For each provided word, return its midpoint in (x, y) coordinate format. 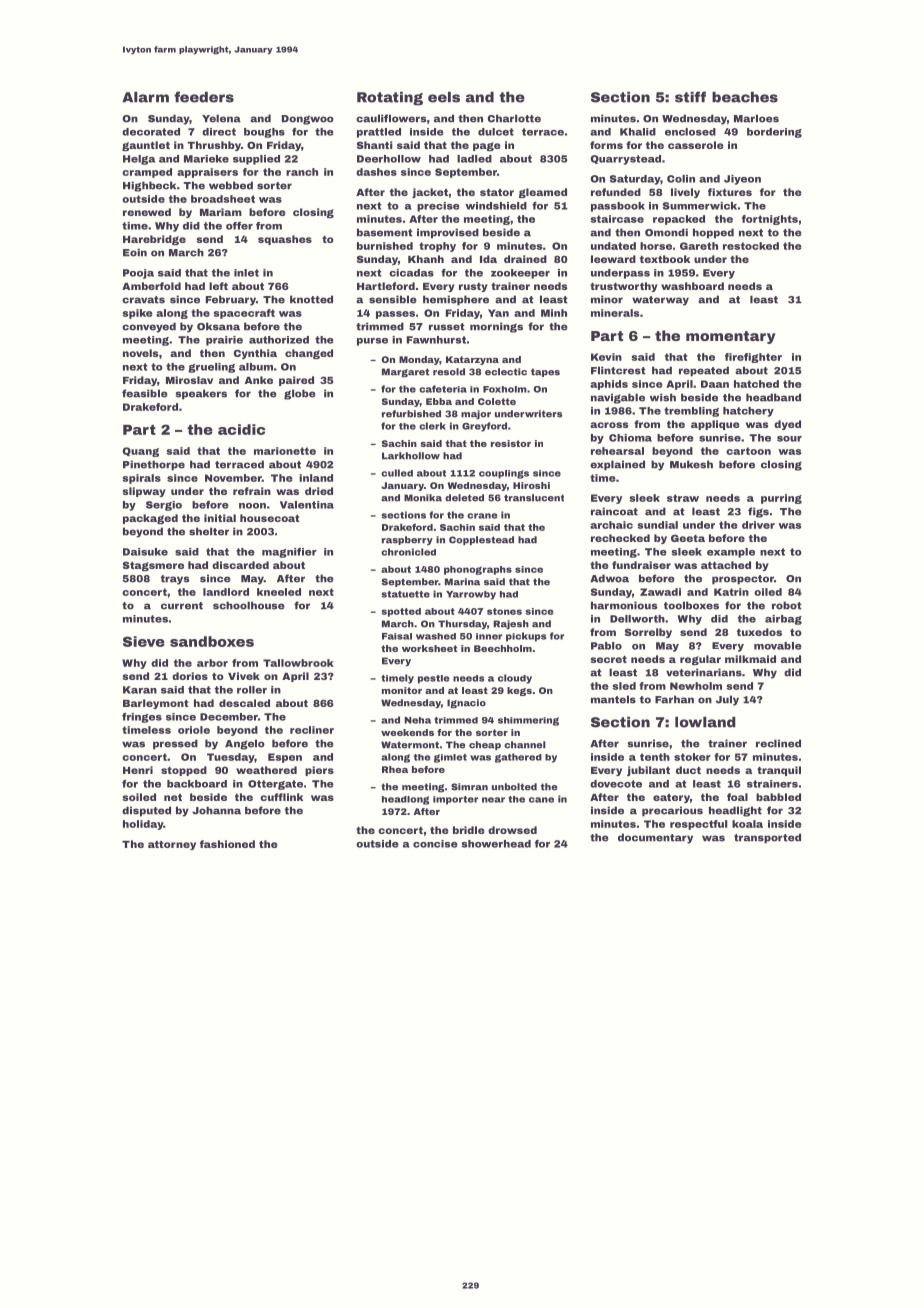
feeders (204, 97)
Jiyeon (742, 180)
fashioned (227, 844)
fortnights (770, 220)
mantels (613, 699)
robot (787, 605)
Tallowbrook (298, 663)
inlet (246, 273)
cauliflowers (391, 118)
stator (497, 192)
